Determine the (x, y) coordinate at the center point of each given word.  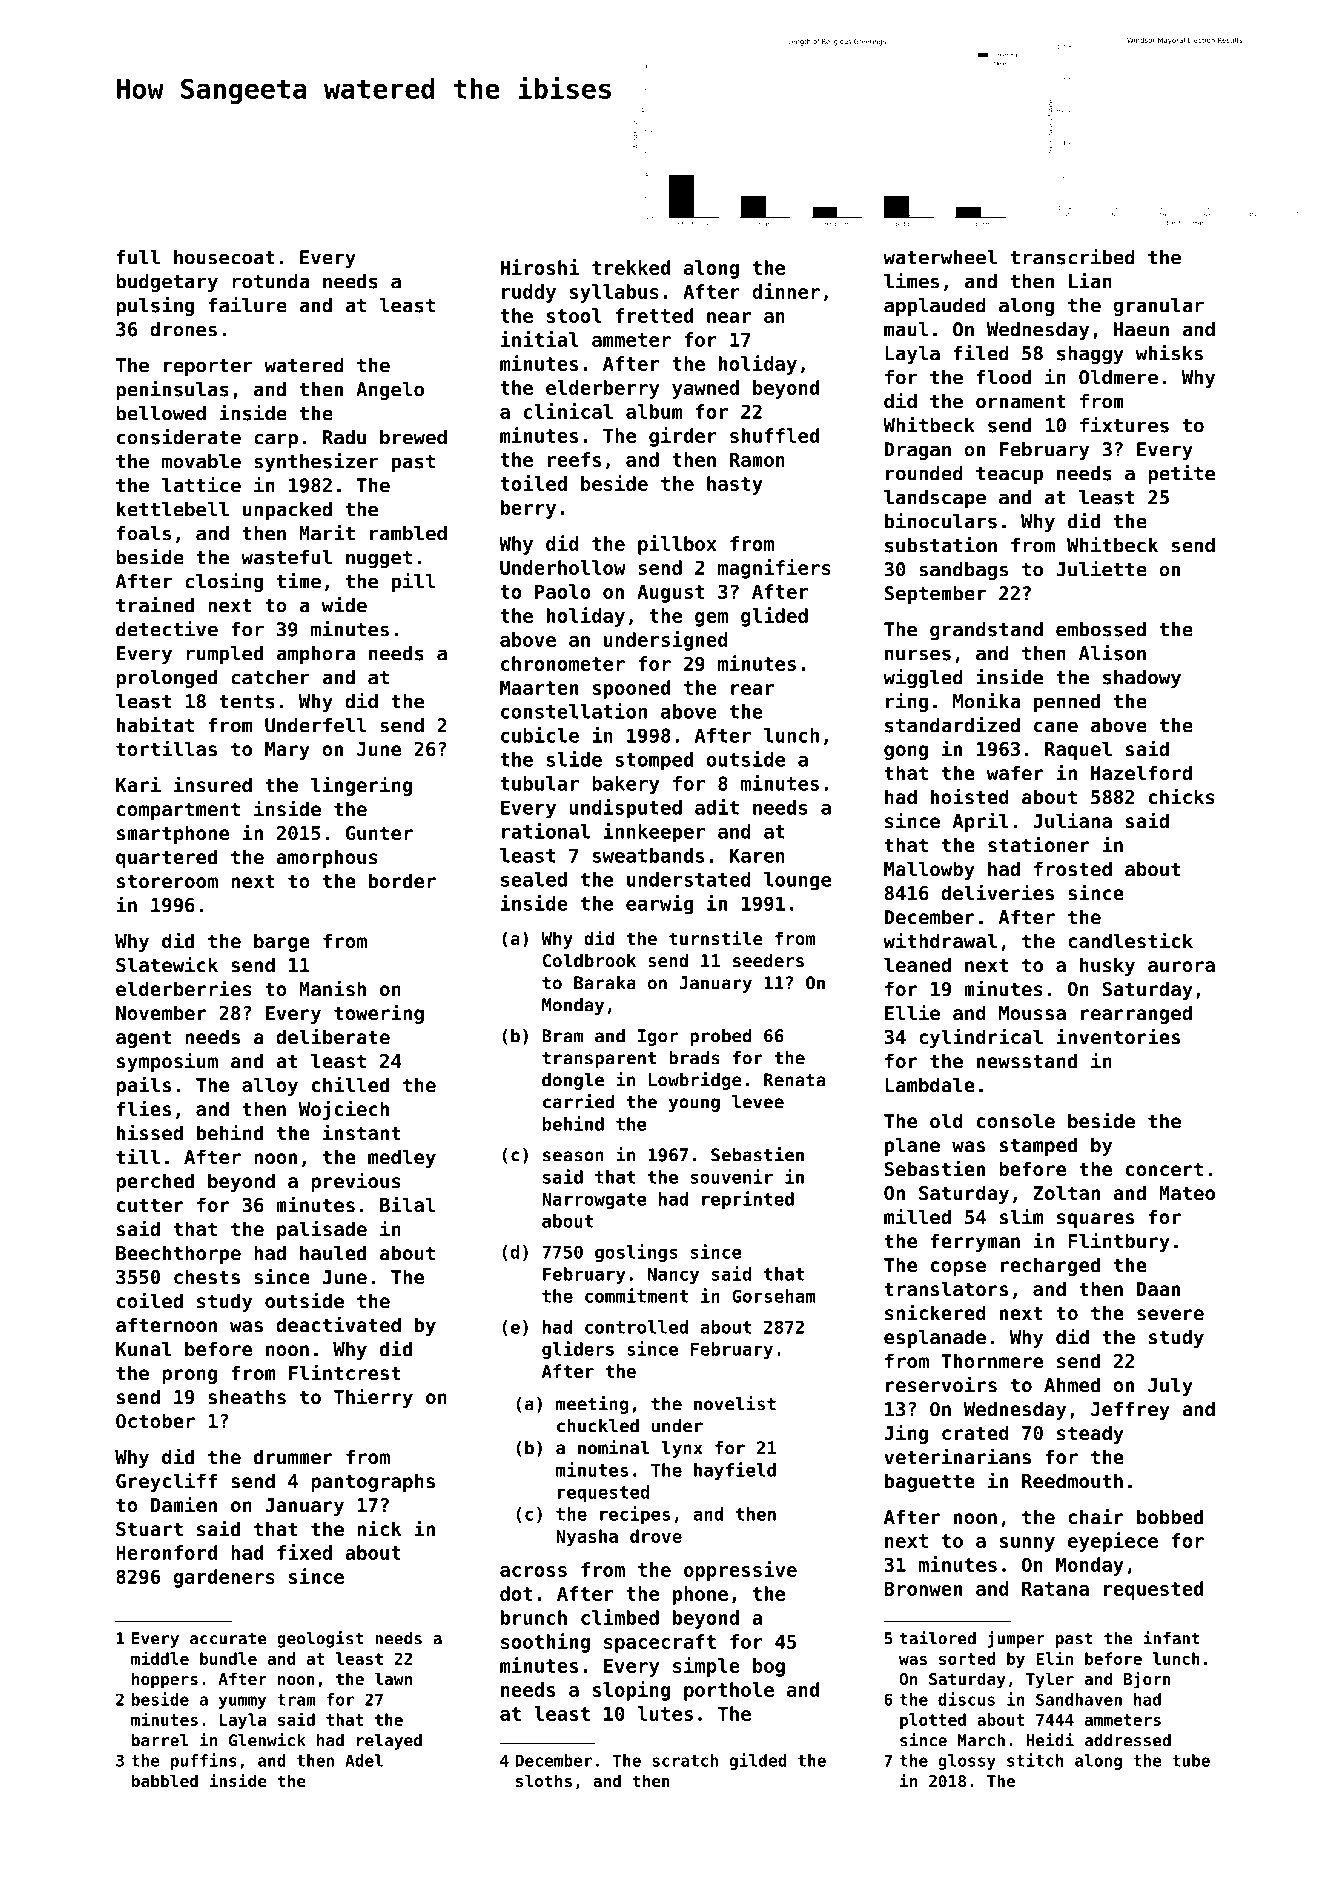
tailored (938, 1638)
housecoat (224, 257)
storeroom (167, 881)
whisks (1169, 353)
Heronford (166, 1552)
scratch (685, 1760)
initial (540, 339)
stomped (654, 761)
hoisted (970, 796)
